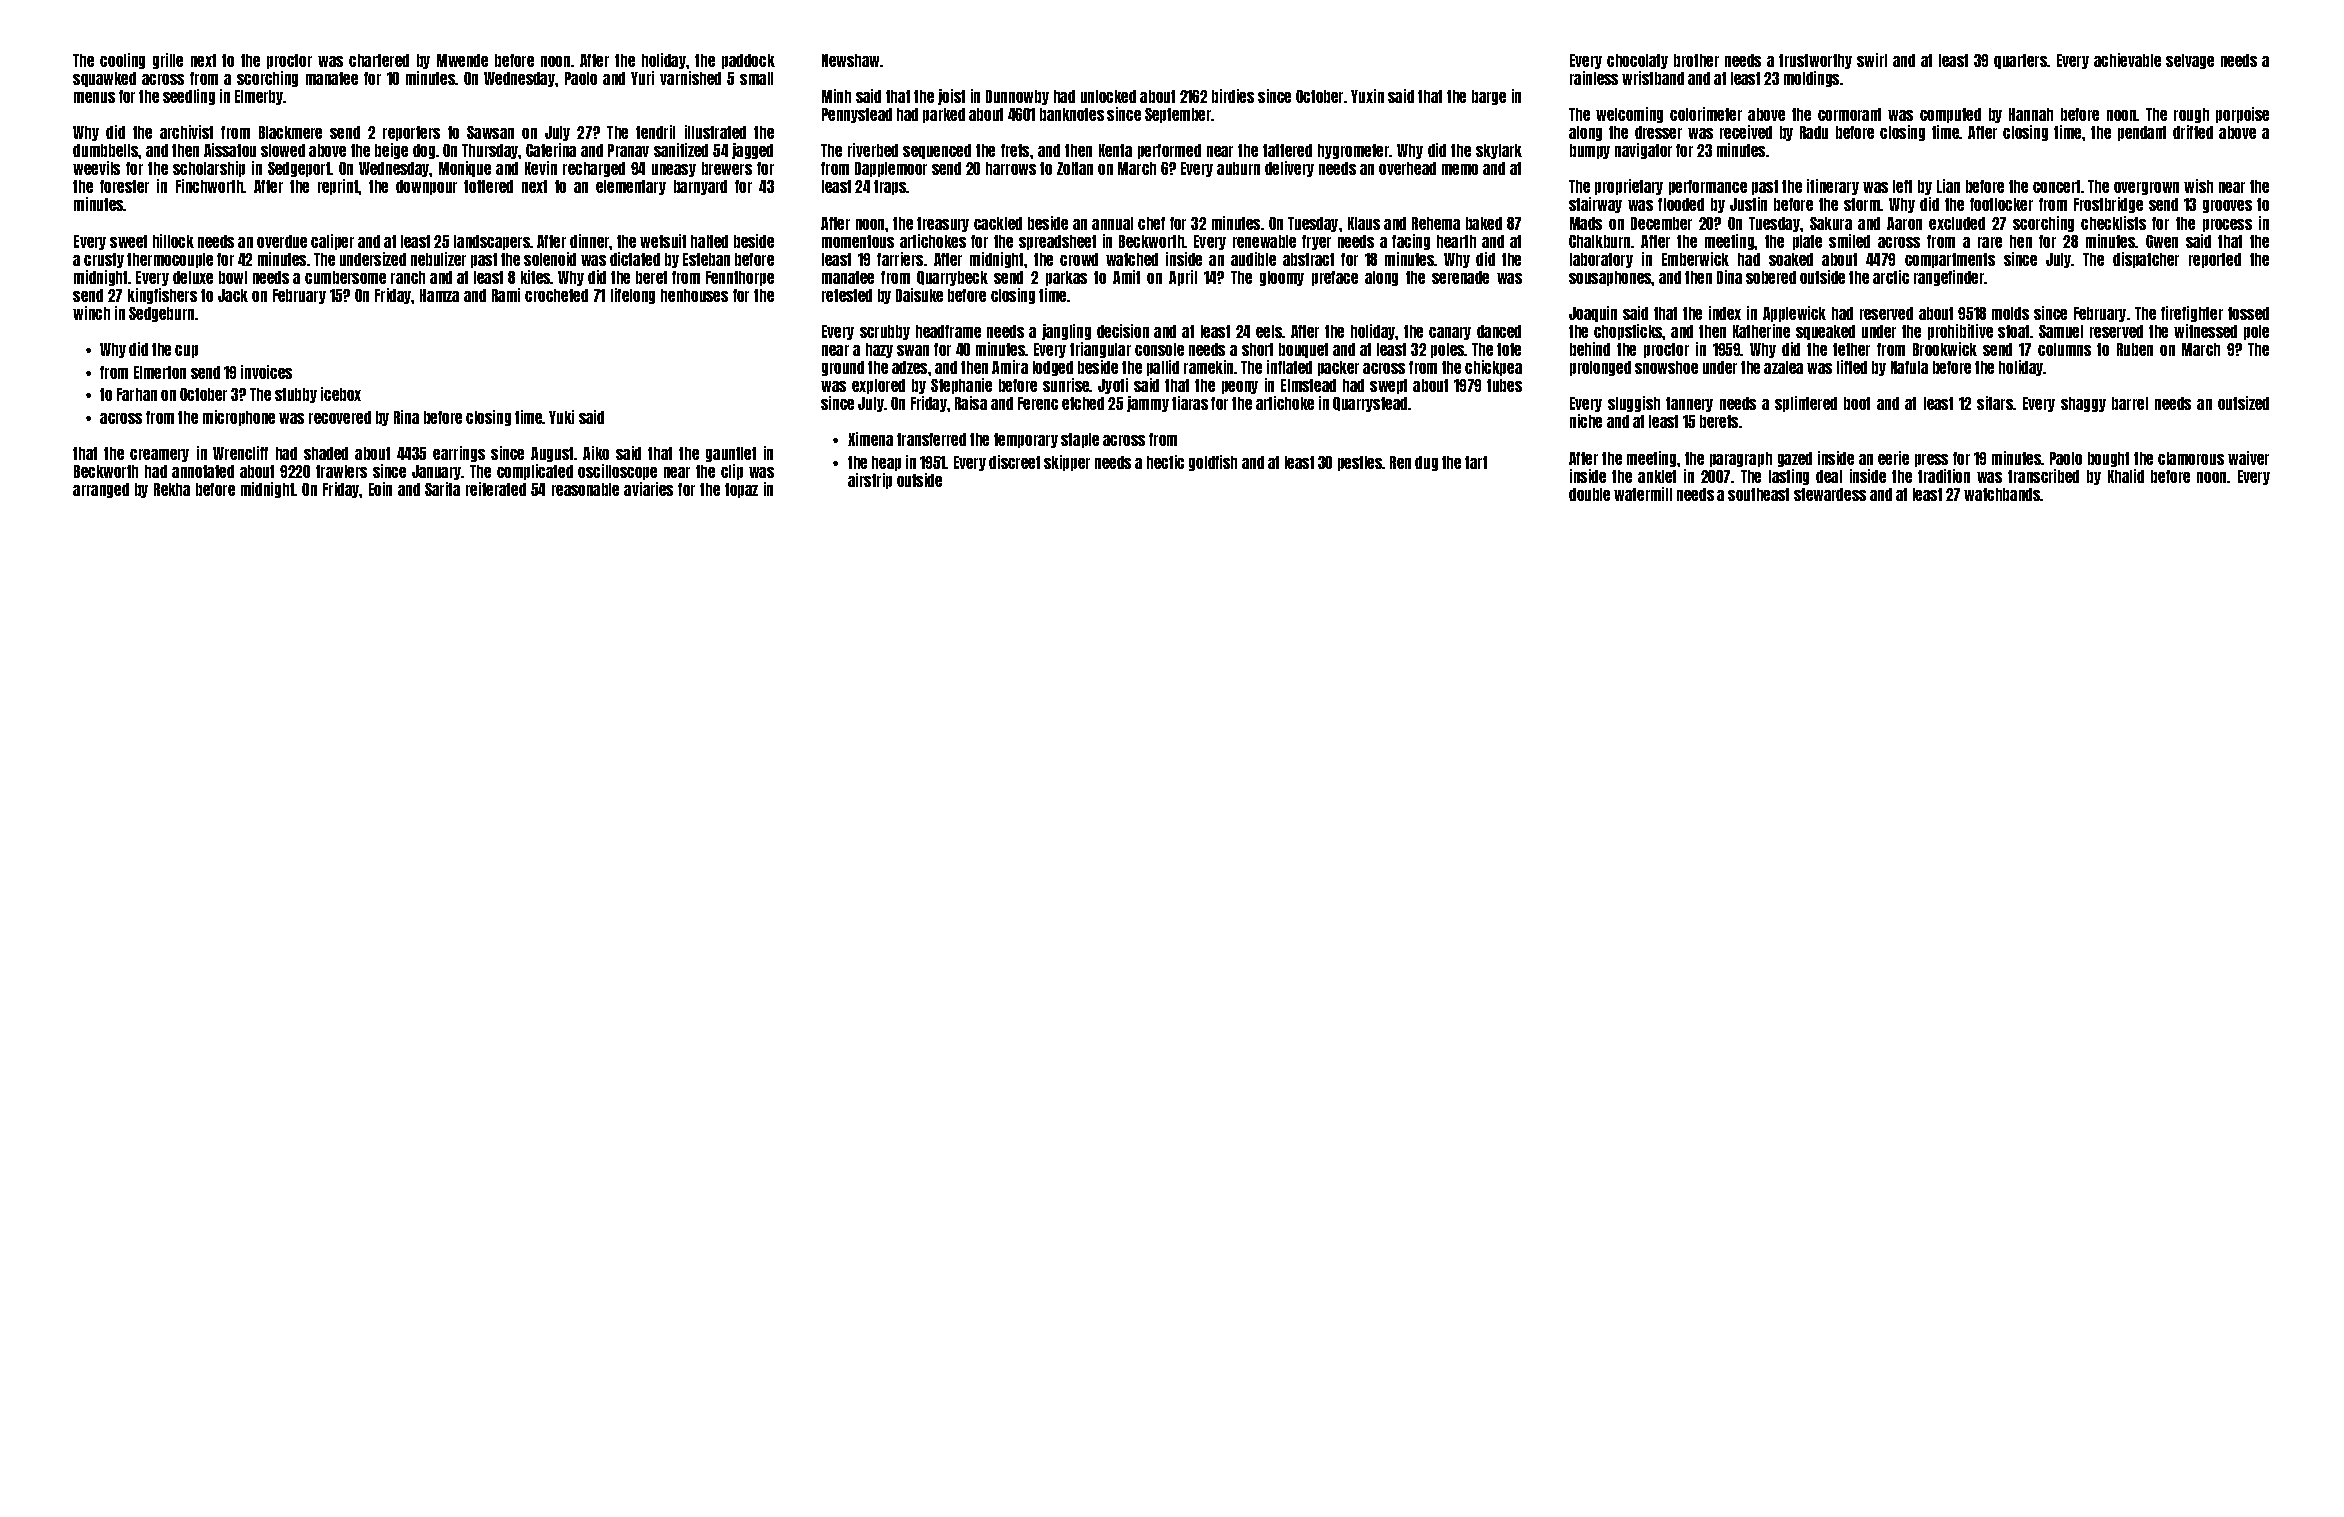 This screenshot has width=2344, height=1517. Describe the element at coordinates (556, 295) in the screenshot. I see `crocheted` at that location.
